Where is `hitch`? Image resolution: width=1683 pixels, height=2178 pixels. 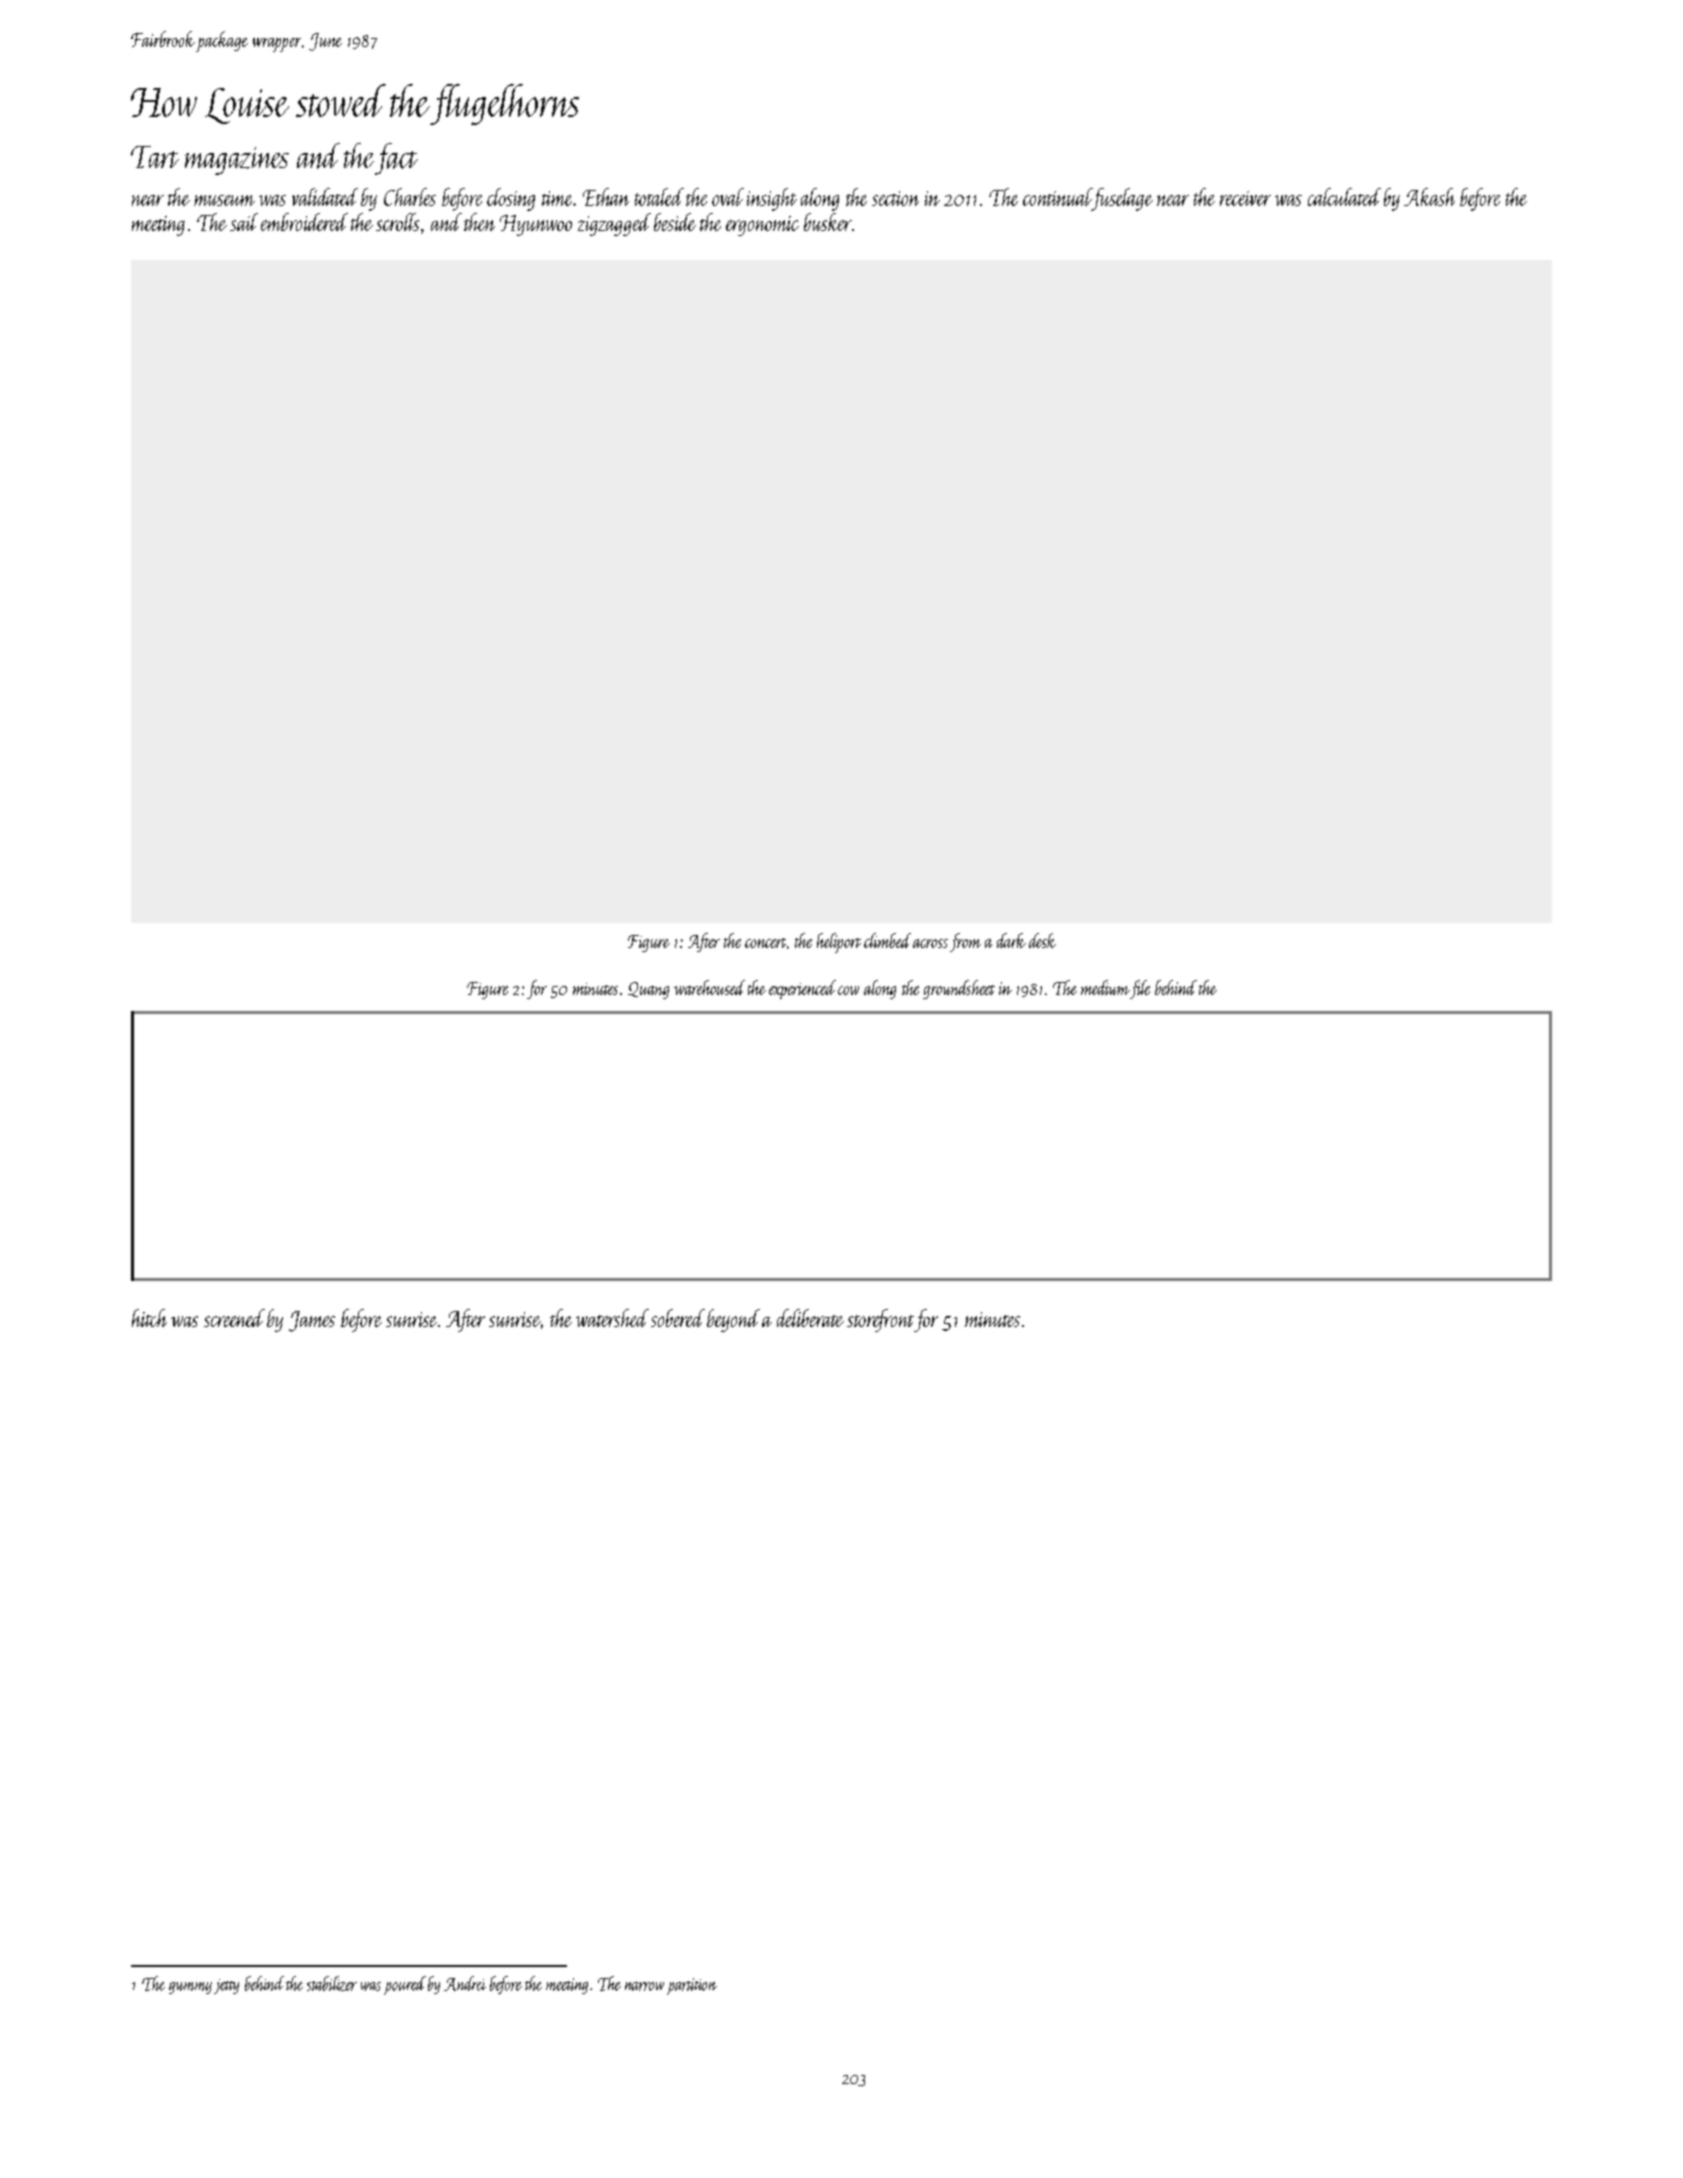 hitch is located at coordinates (149, 1318).
